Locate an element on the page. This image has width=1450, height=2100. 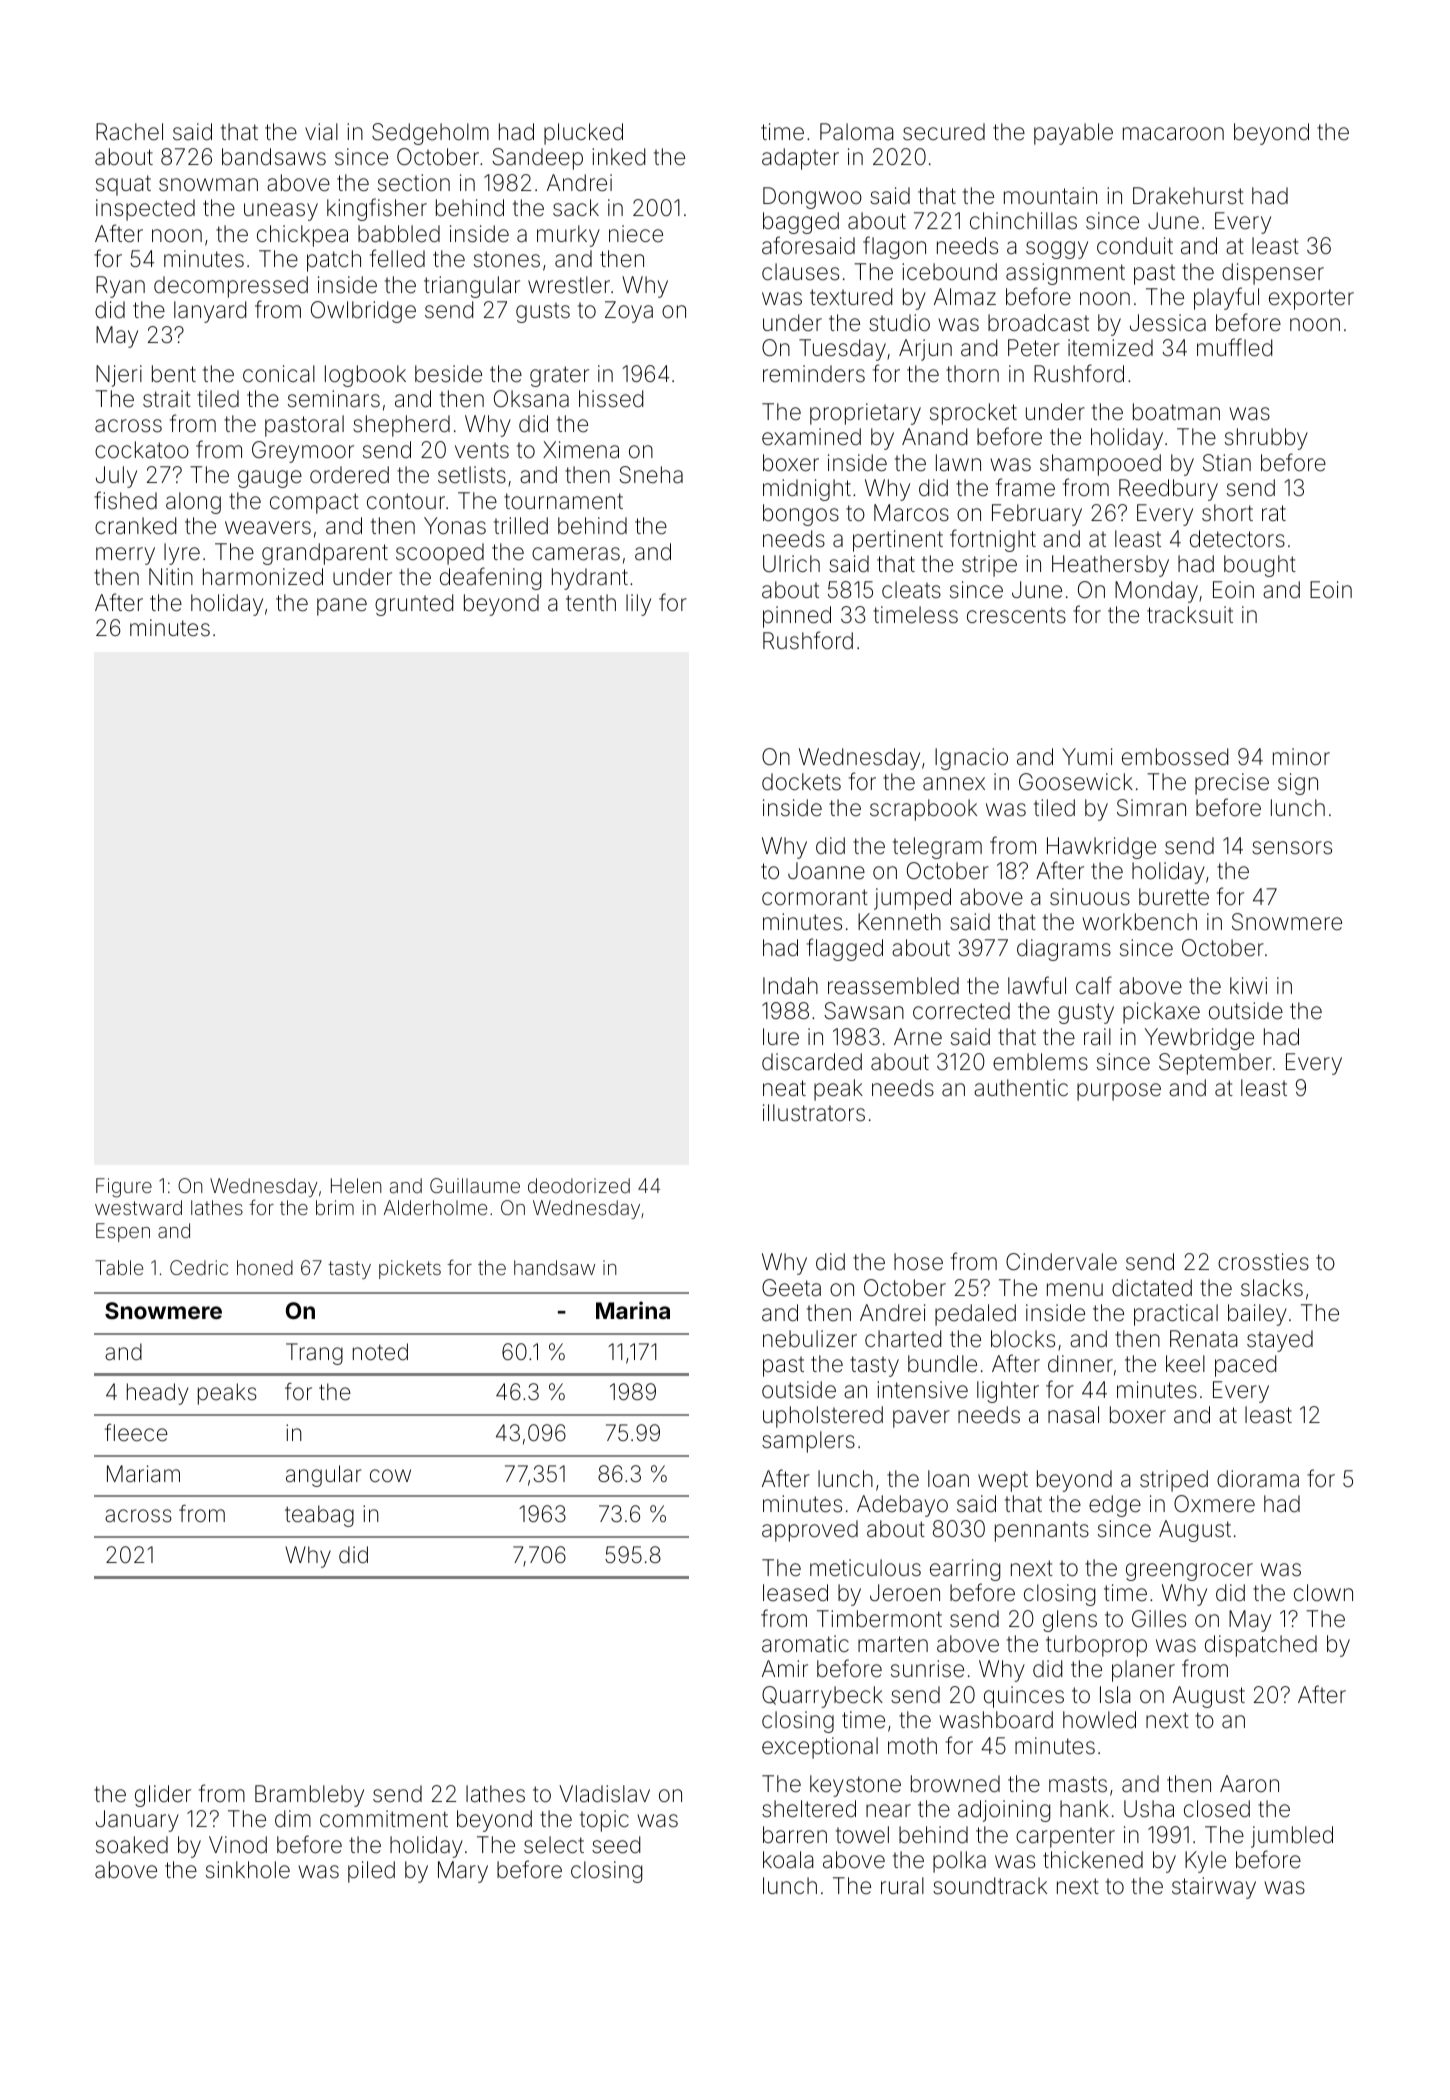
Helen is located at coordinates (356, 1185).
